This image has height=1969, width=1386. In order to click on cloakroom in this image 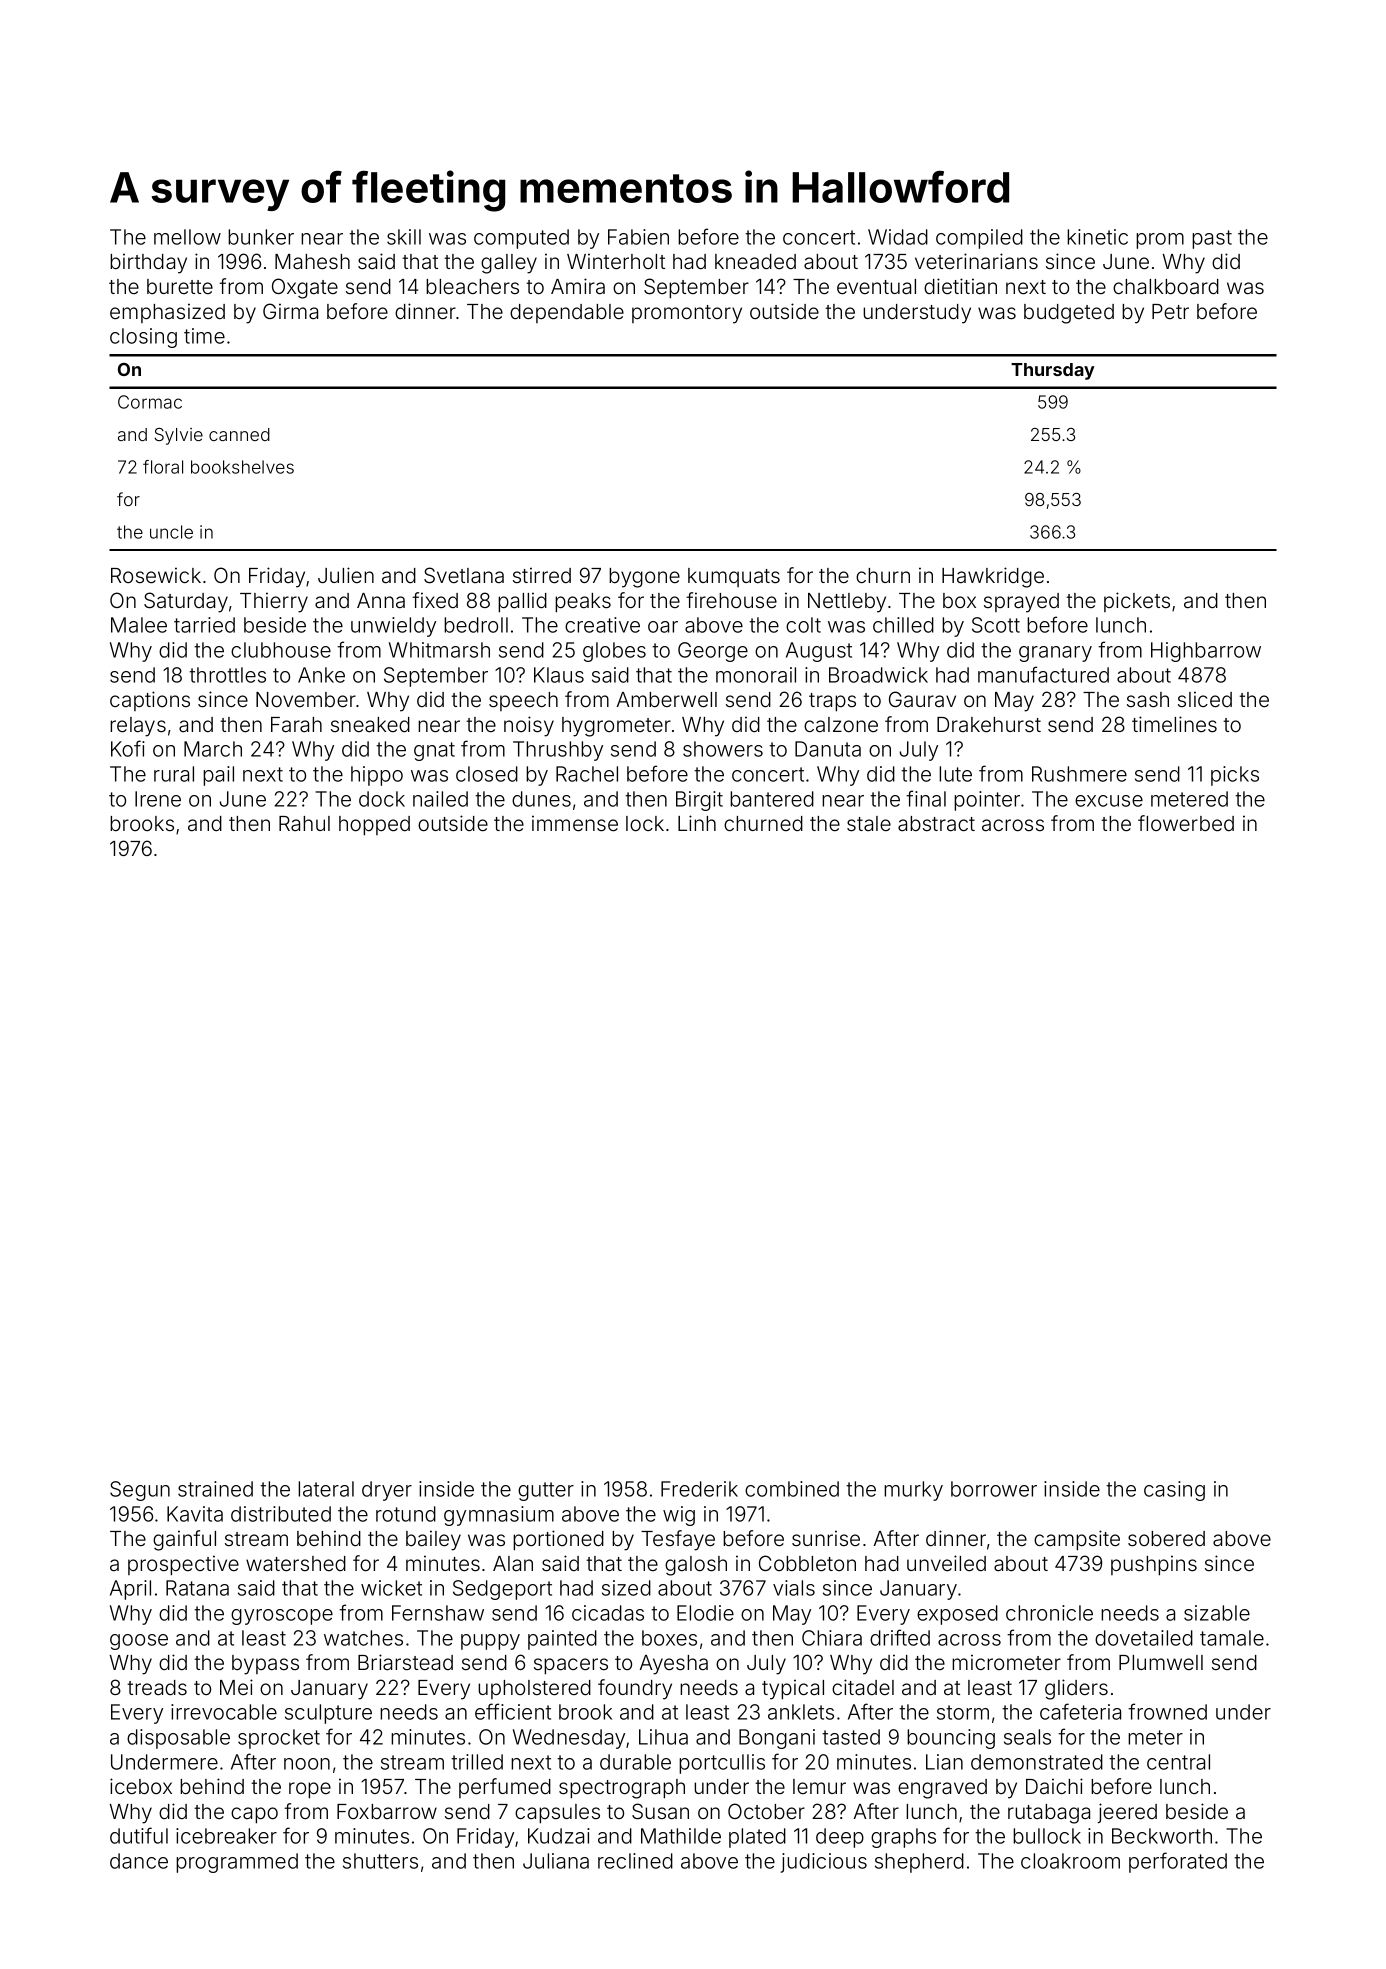, I will do `click(1070, 1861)`.
